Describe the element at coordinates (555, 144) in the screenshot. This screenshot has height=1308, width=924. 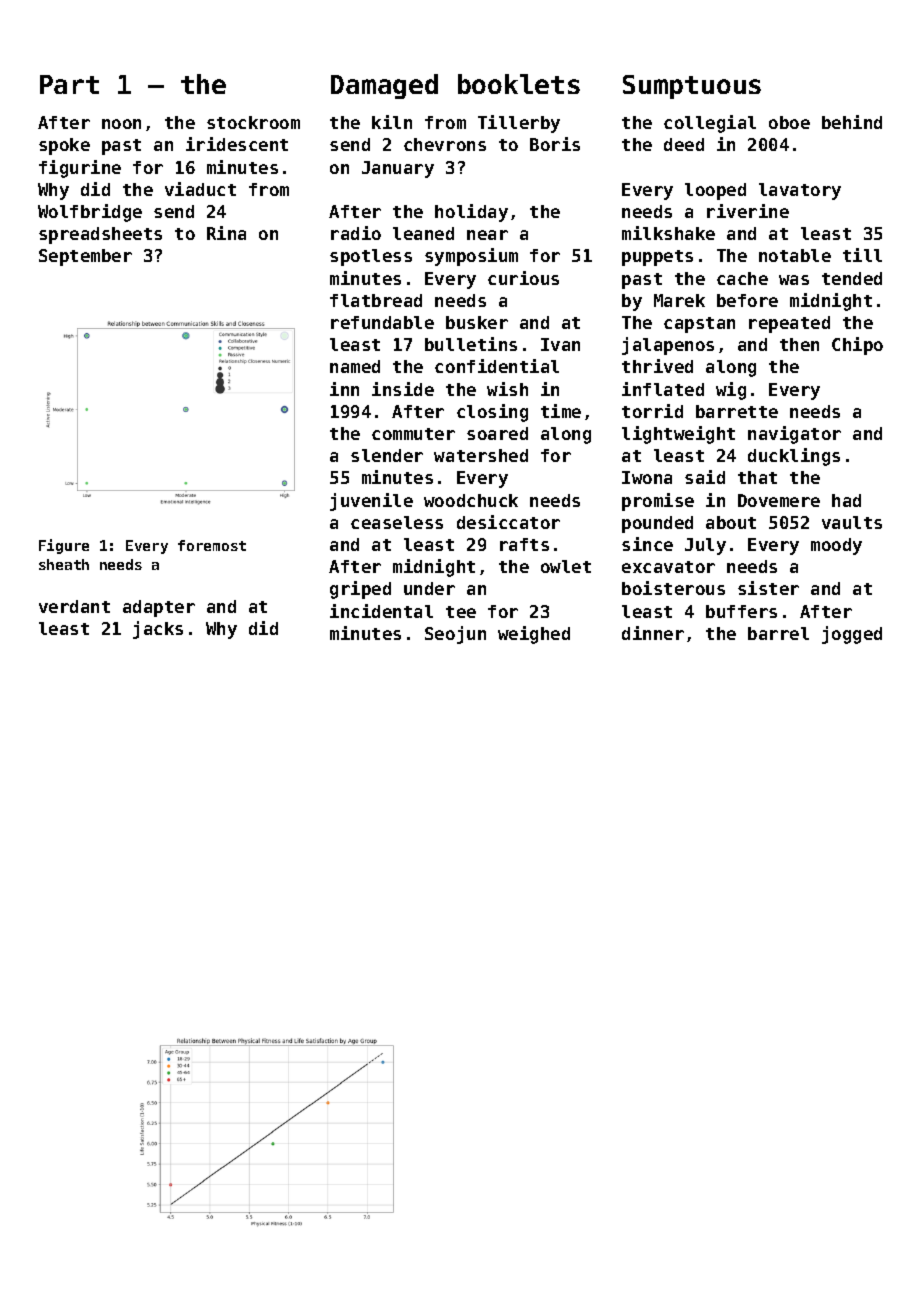
I see `Boris` at that location.
